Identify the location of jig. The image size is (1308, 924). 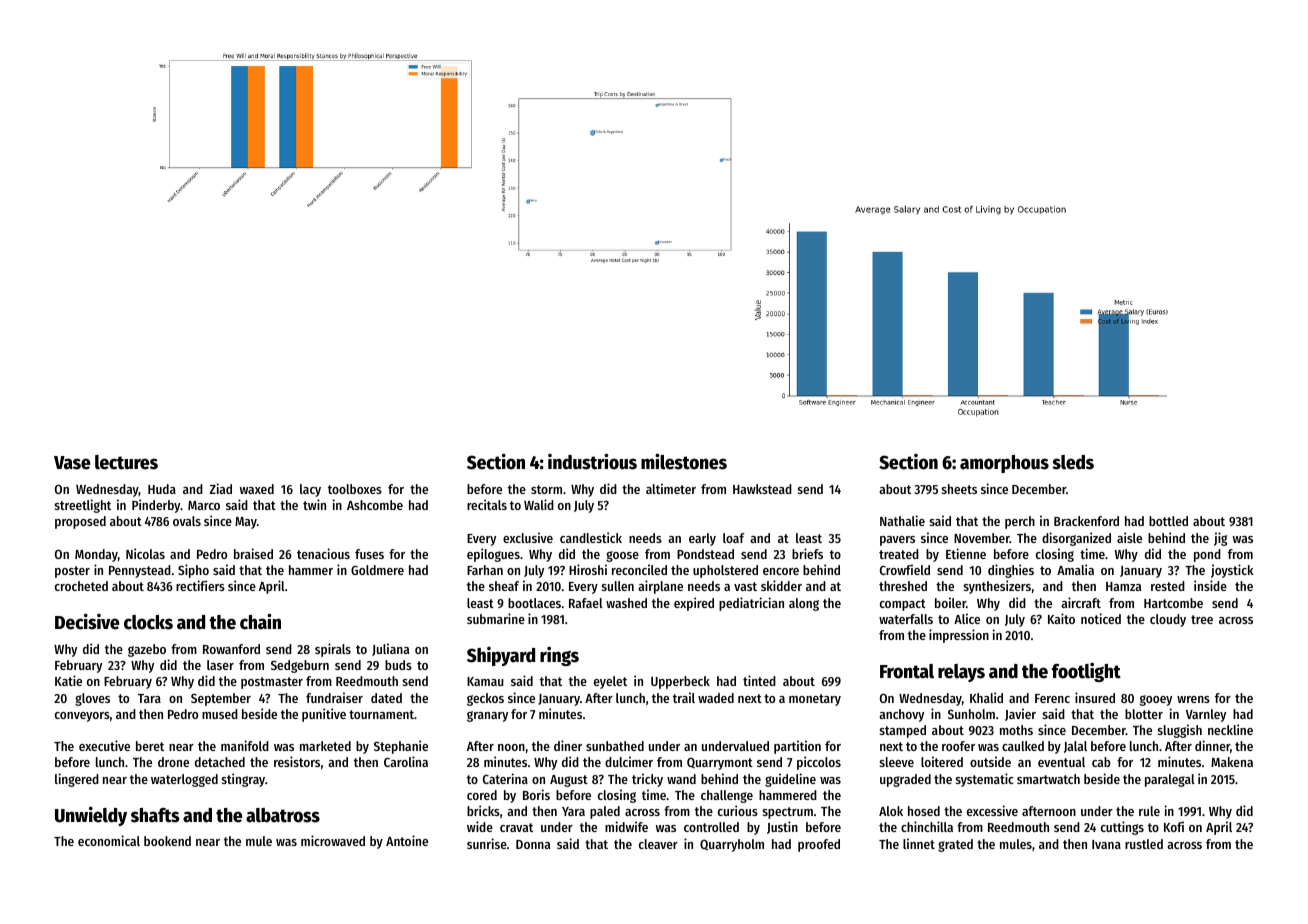
(1220, 539).
